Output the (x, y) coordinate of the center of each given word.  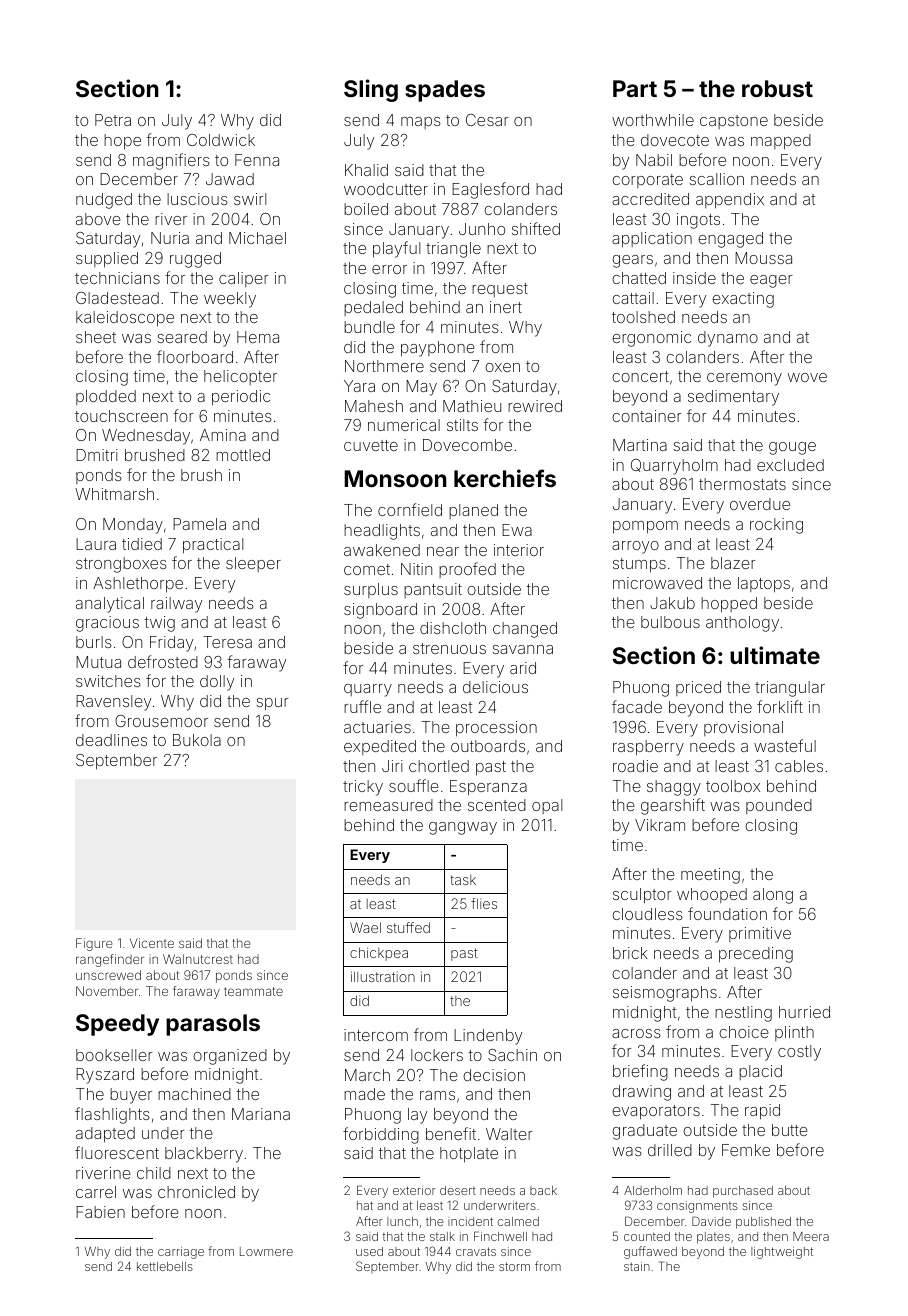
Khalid (366, 170)
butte (790, 1130)
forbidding (381, 1135)
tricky (363, 788)
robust (777, 88)
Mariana (261, 1114)
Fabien (100, 1212)
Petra (113, 120)
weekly (230, 300)
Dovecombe (467, 445)
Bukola (197, 740)
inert (506, 307)
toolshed (643, 317)
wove (807, 377)
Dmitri (97, 455)
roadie (635, 766)
